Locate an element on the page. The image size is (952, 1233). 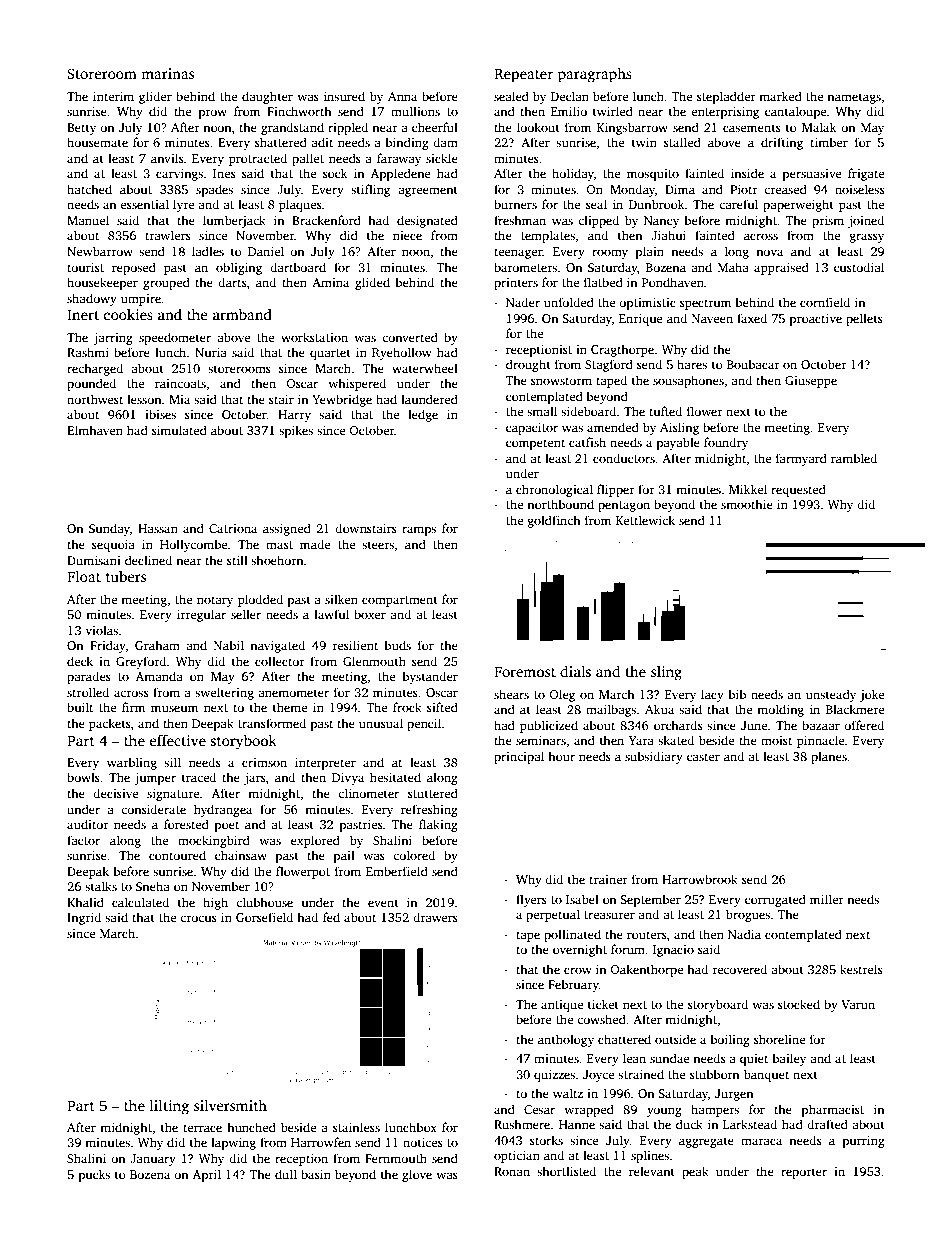
hesitated is located at coordinates (395, 777).
